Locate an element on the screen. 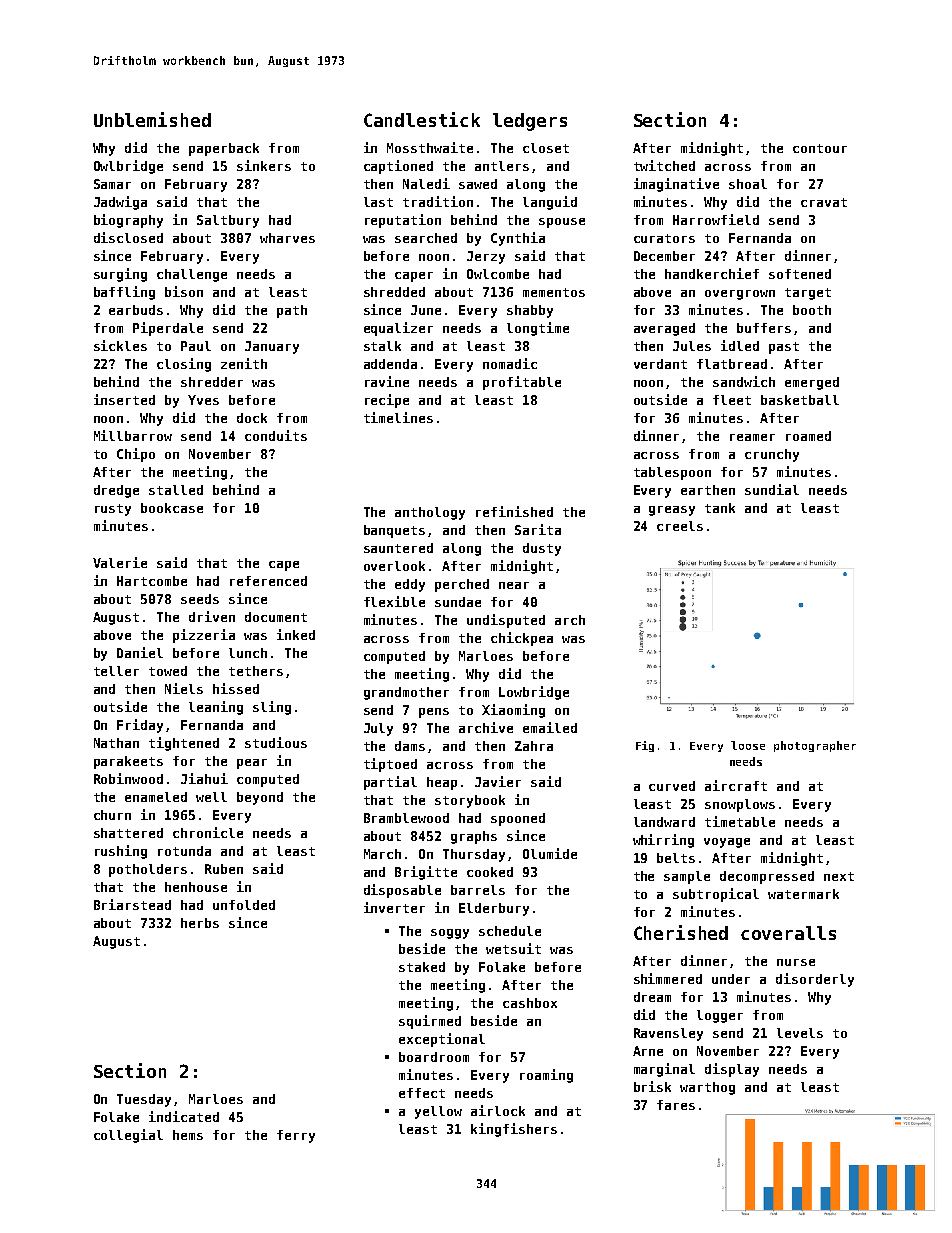 The image size is (952, 1233). paperback is located at coordinates (224, 149).
